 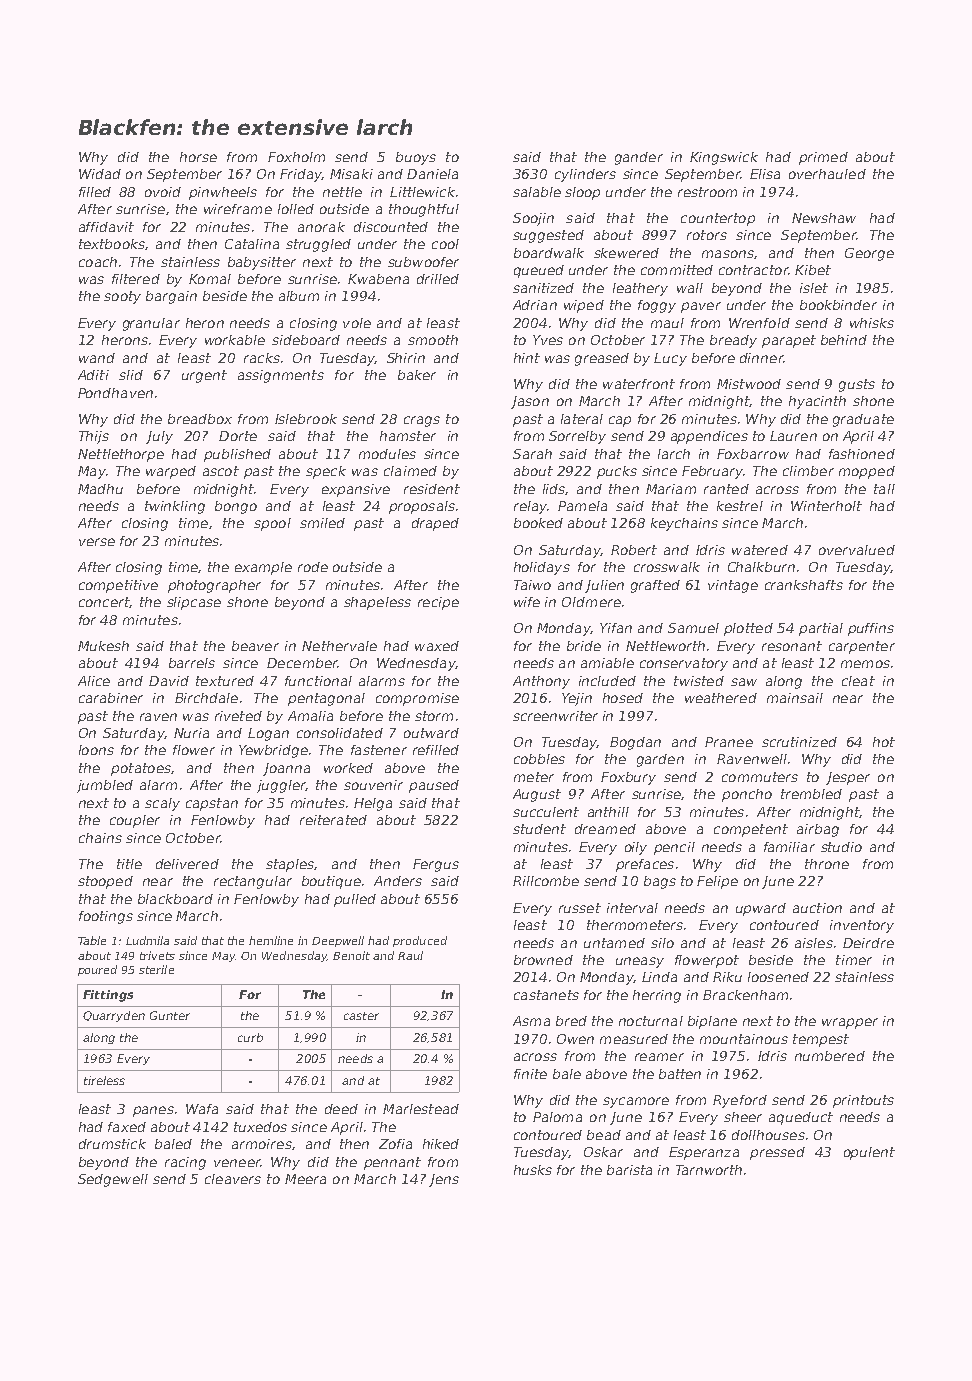 I want to click on aisles, so click(x=814, y=943).
